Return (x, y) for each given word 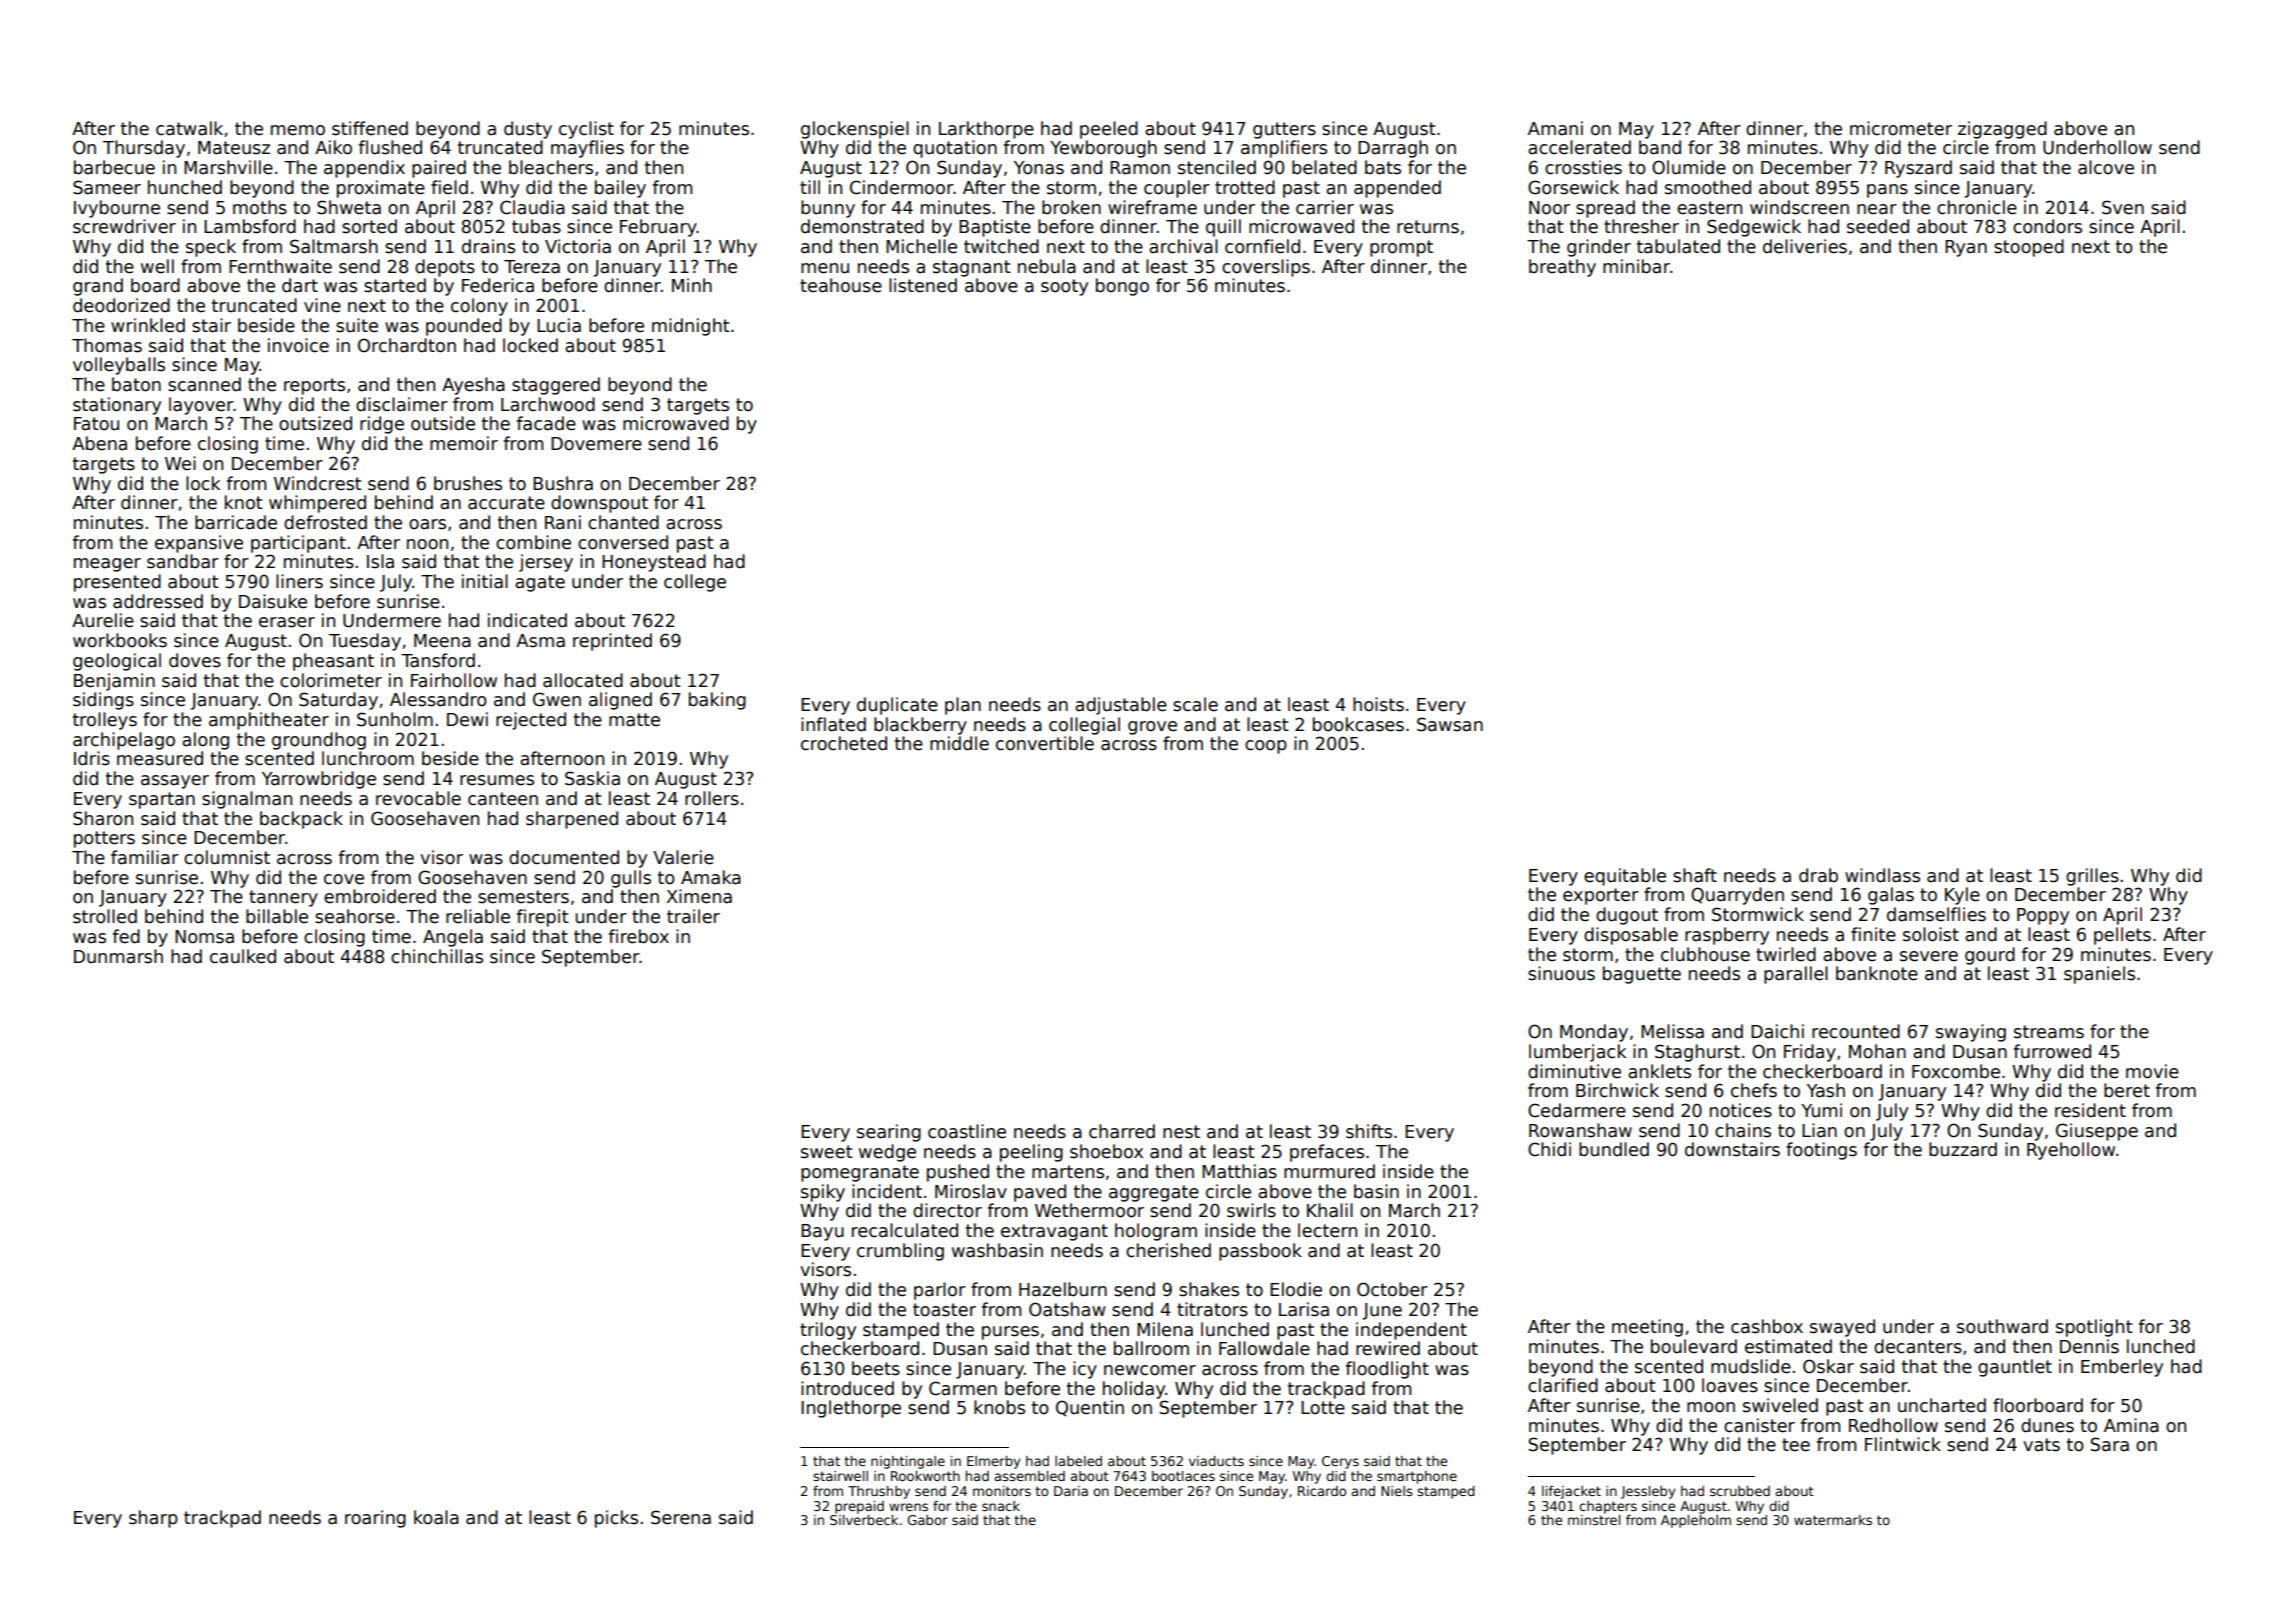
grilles (2092, 877)
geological (117, 662)
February (658, 228)
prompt (1401, 248)
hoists (1378, 704)
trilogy (828, 1331)
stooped (2029, 248)
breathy (1562, 268)
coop (1266, 747)
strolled (105, 916)
